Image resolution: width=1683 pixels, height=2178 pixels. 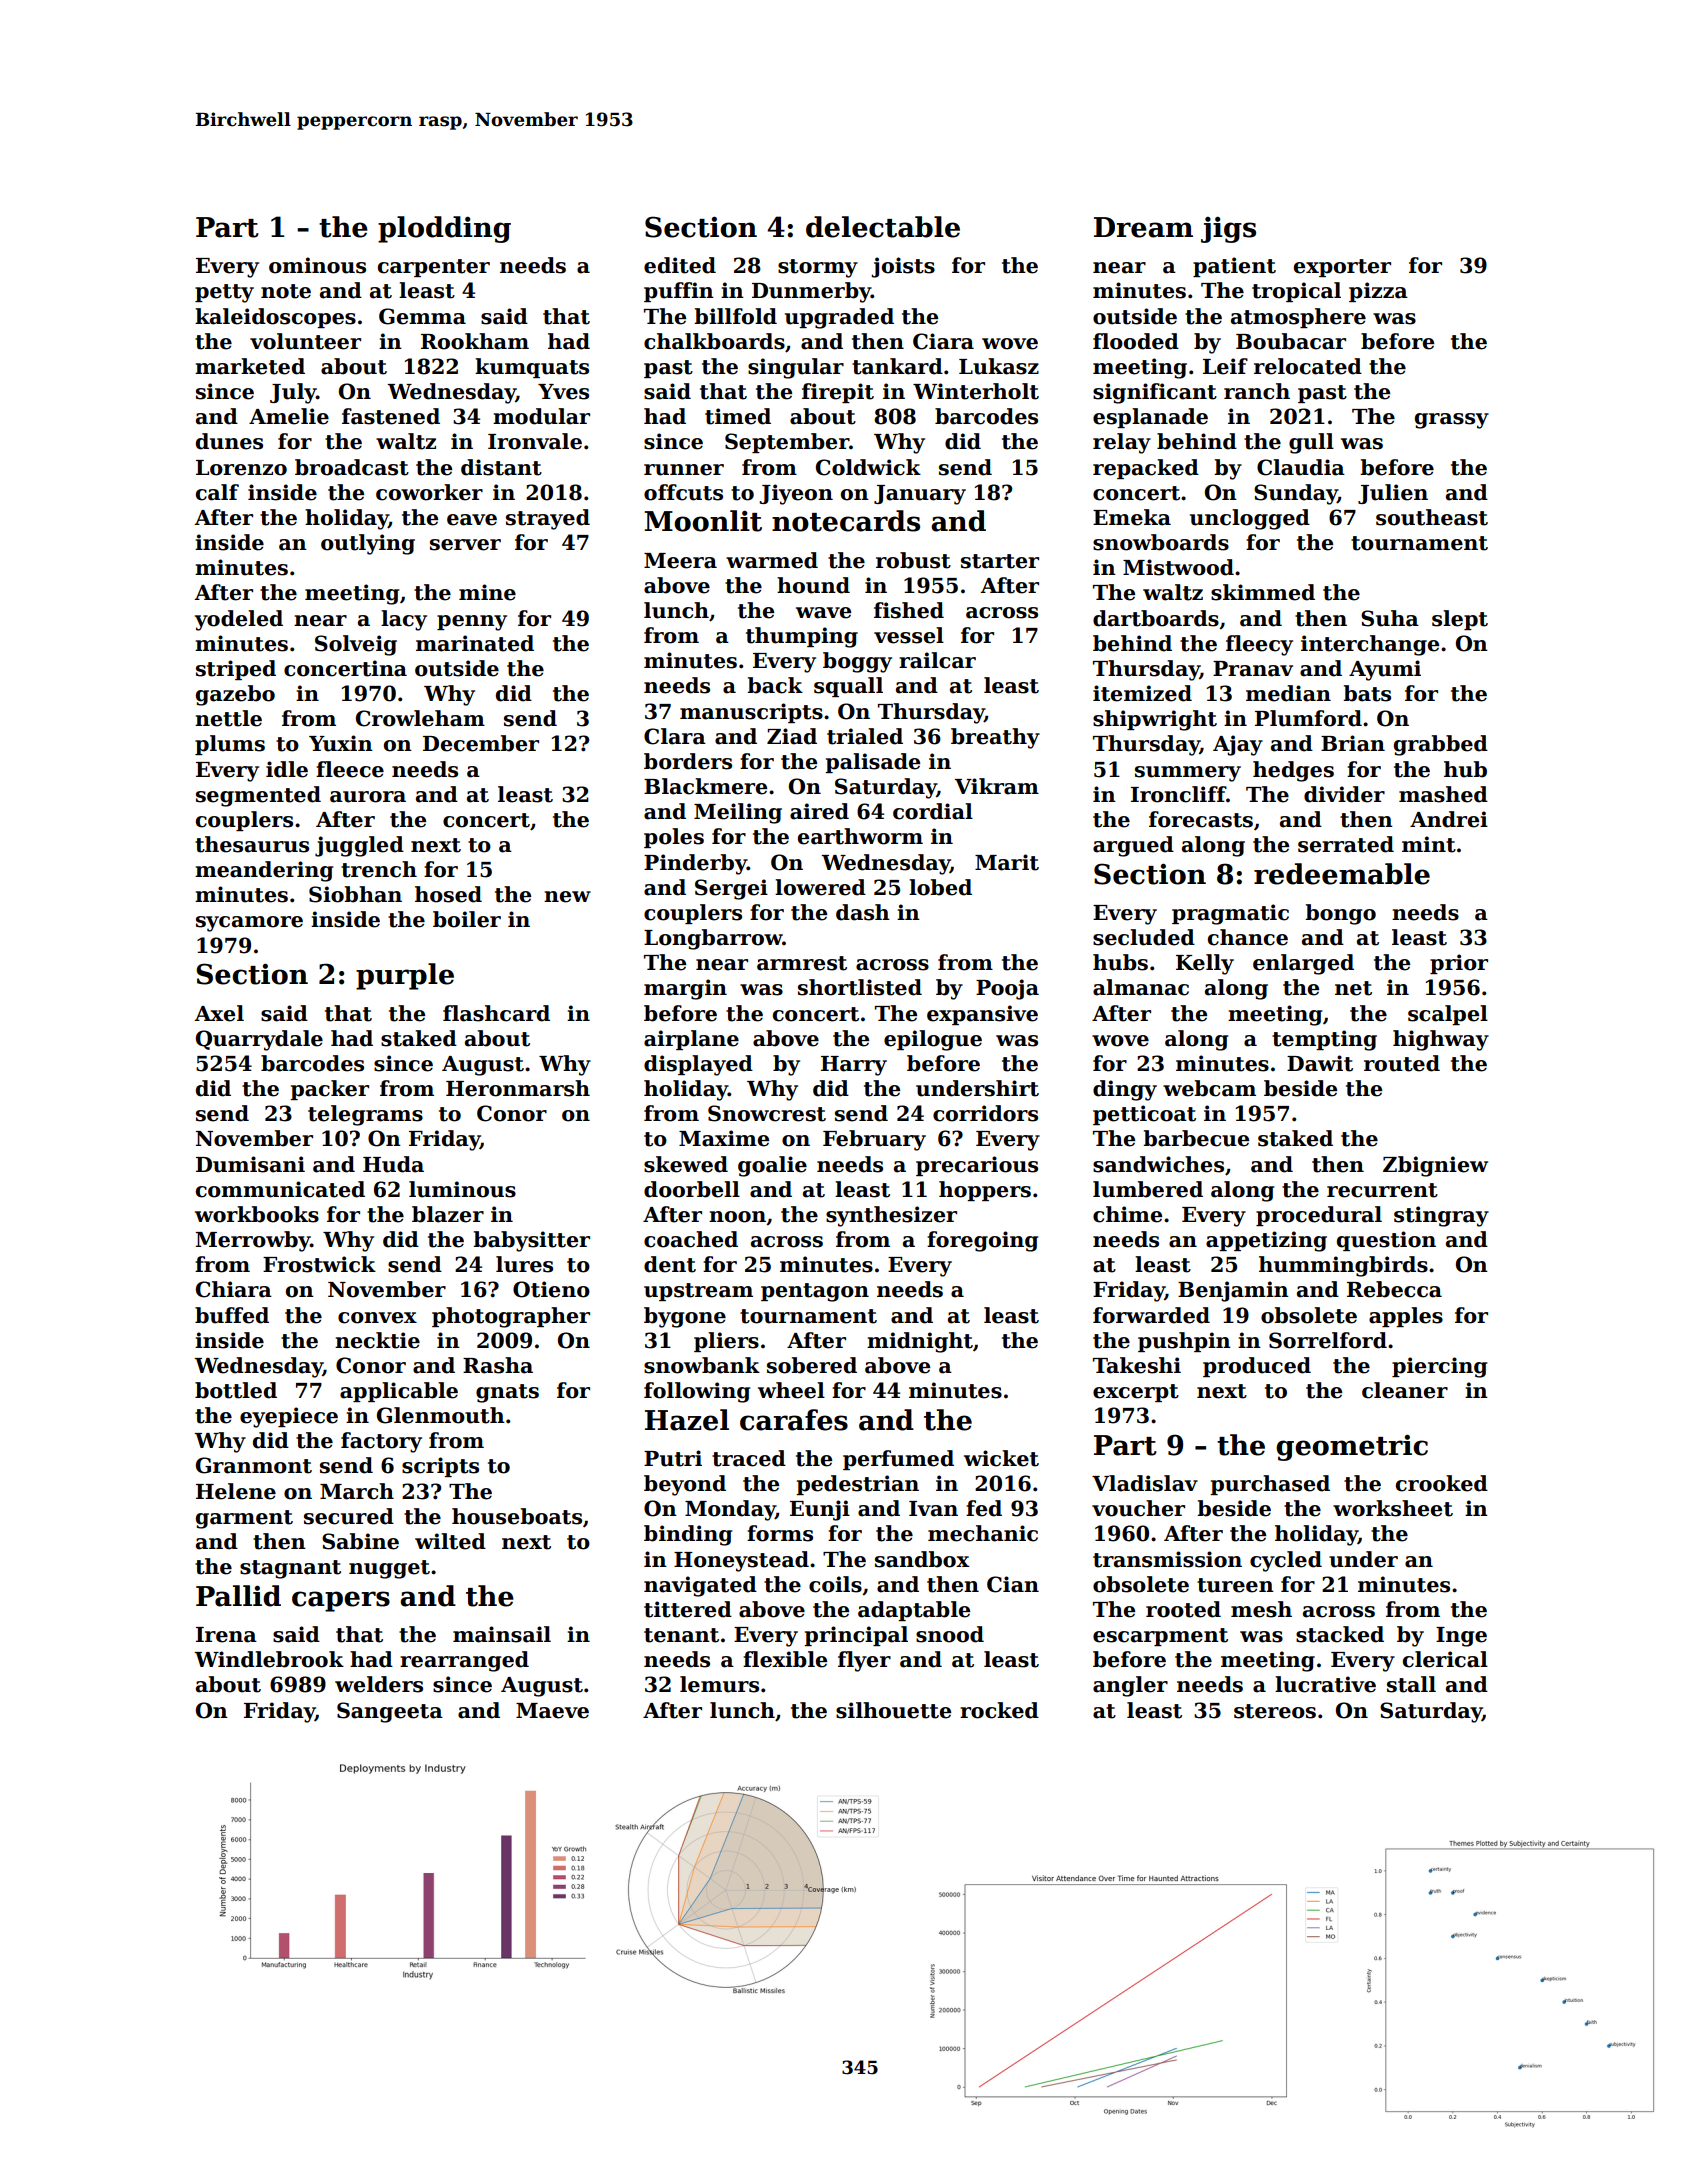 I want to click on warmed, so click(x=772, y=560).
